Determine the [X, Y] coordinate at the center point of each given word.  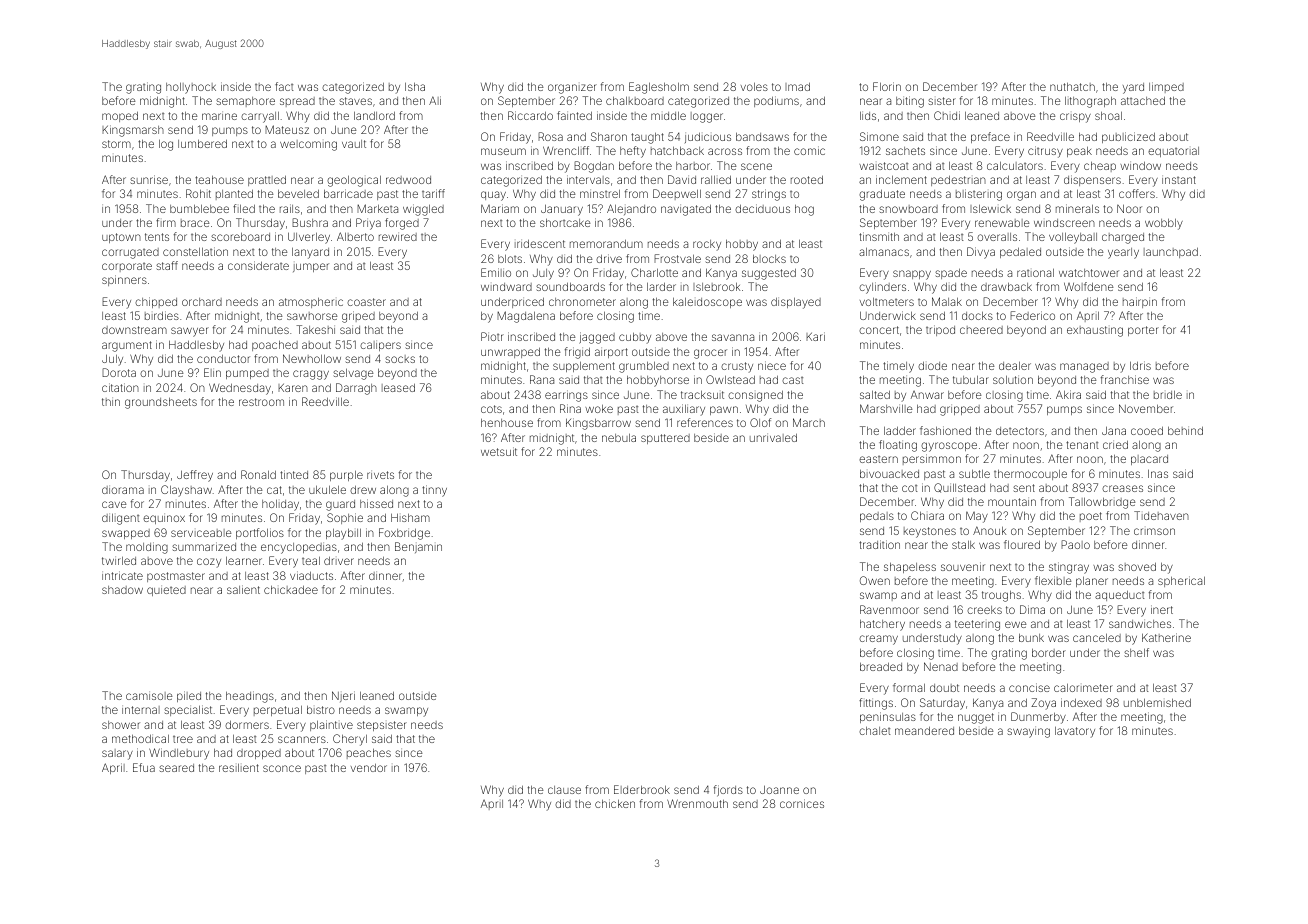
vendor [369, 768]
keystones [930, 532]
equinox [164, 519]
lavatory [1075, 732]
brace [195, 223]
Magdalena [526, 317]
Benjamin [418, 547]
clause [564, 790]
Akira [1068, 394]
